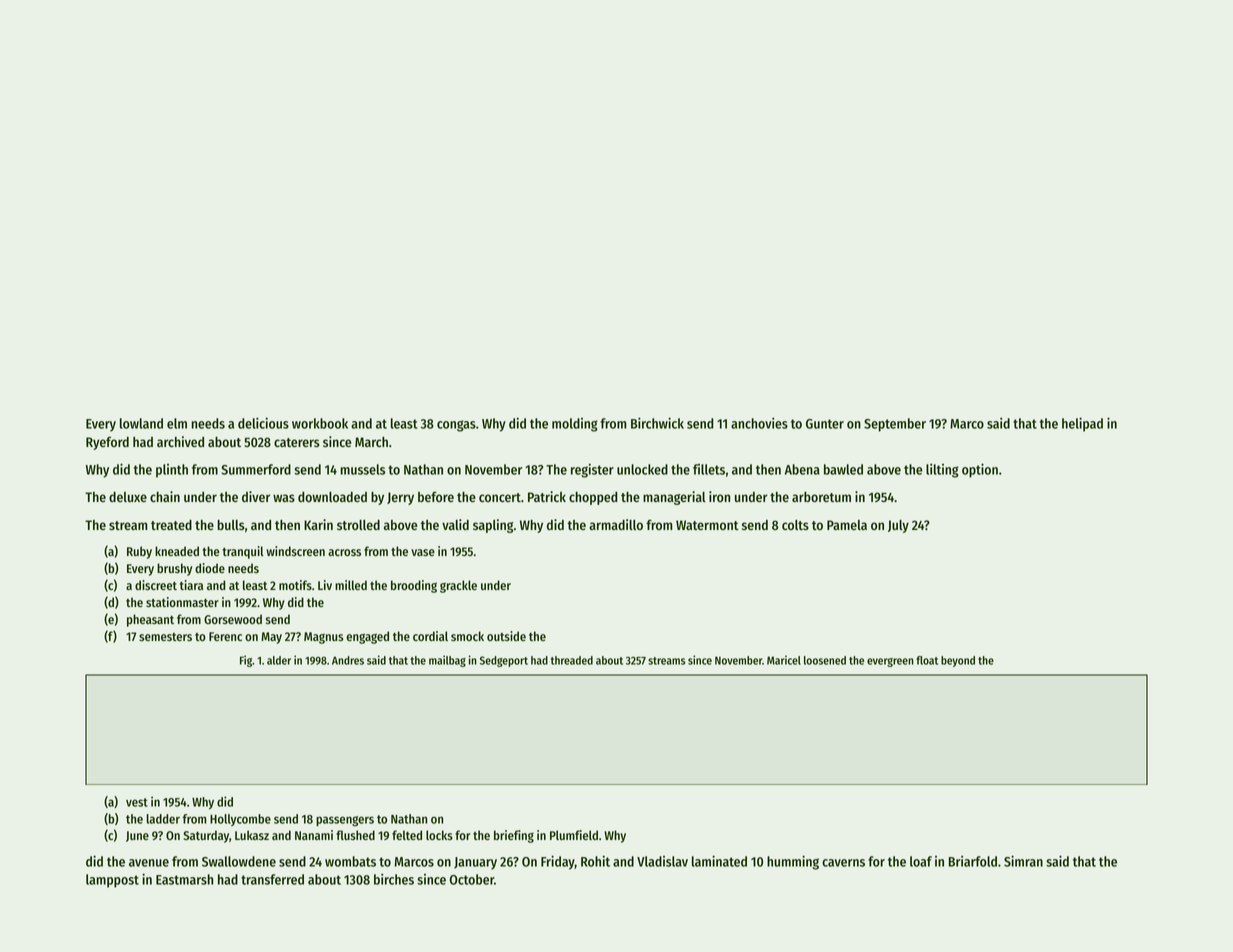 Image resolution: width=1233 pixels, height=952 pixels. Describe the element at coordinates (1082, 424) in the document. I see `helipad` at that location.
